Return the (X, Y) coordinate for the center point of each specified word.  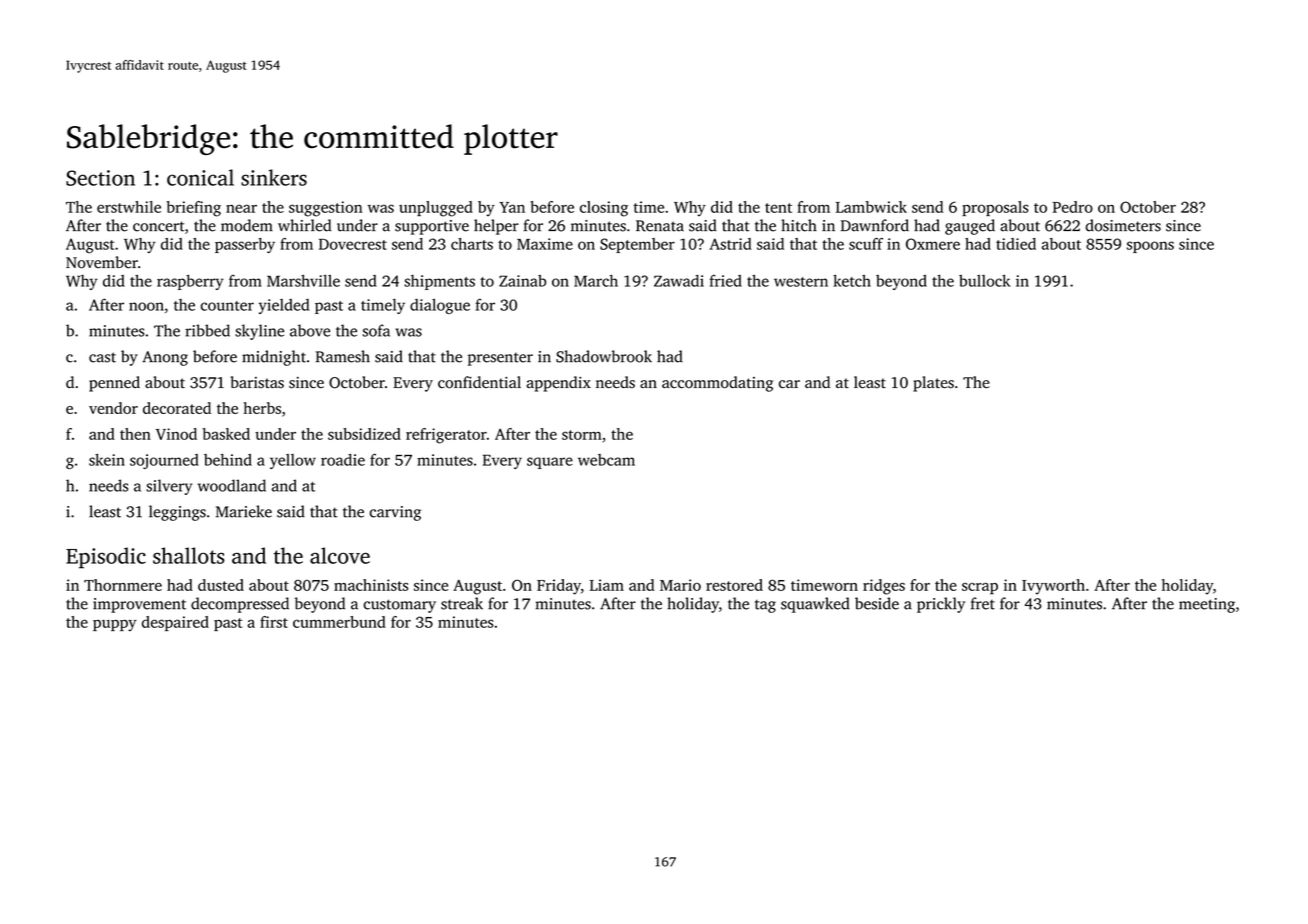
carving (395, 513)
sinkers (274, 177)
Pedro (1072, 207)
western (801, 282)
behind (228, 460)
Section (100, 178)
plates (933, 384)
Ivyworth (1053, 587)
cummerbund (339, 622)
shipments (439, 282)
